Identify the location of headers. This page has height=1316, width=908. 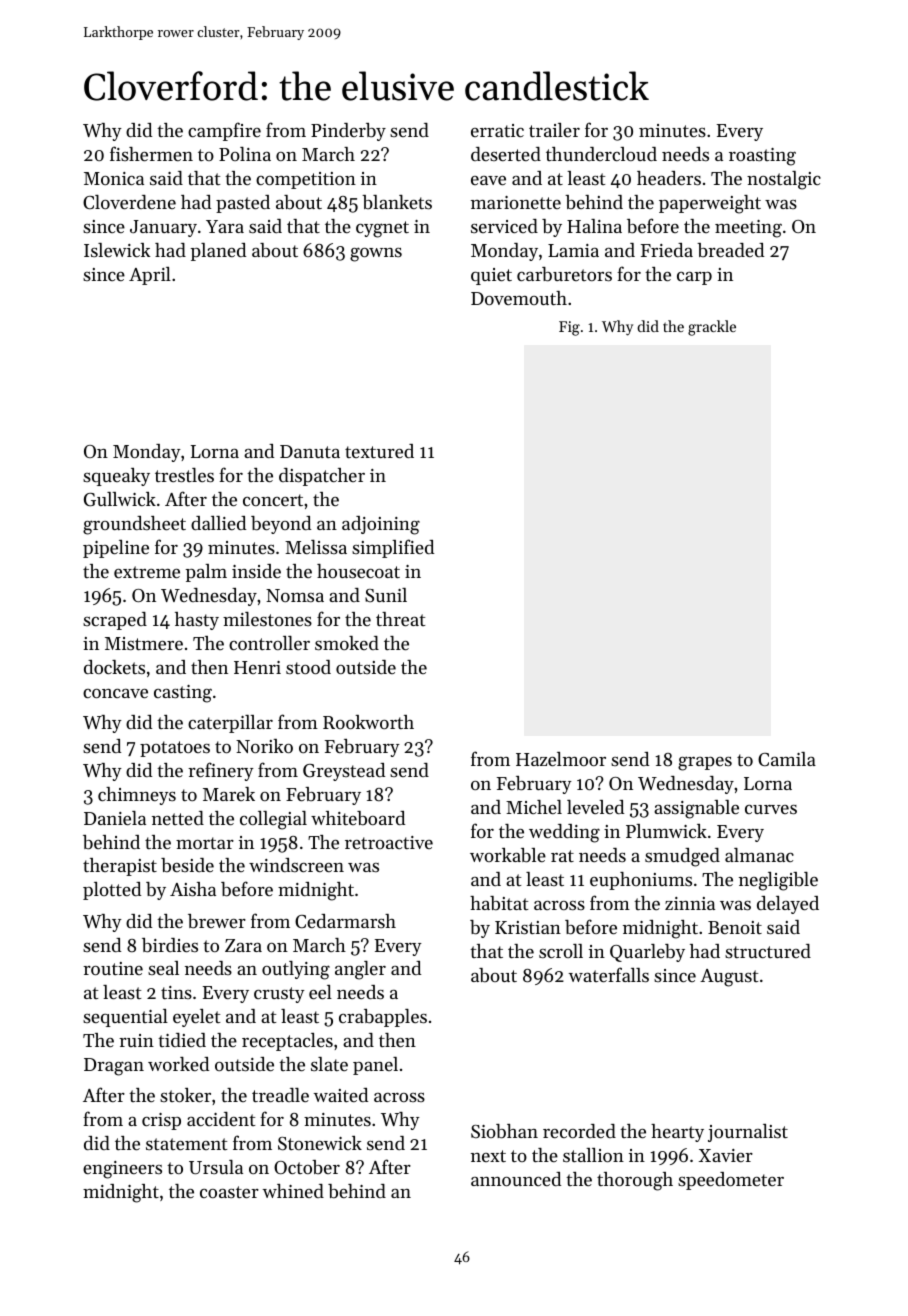
(669, 178).
